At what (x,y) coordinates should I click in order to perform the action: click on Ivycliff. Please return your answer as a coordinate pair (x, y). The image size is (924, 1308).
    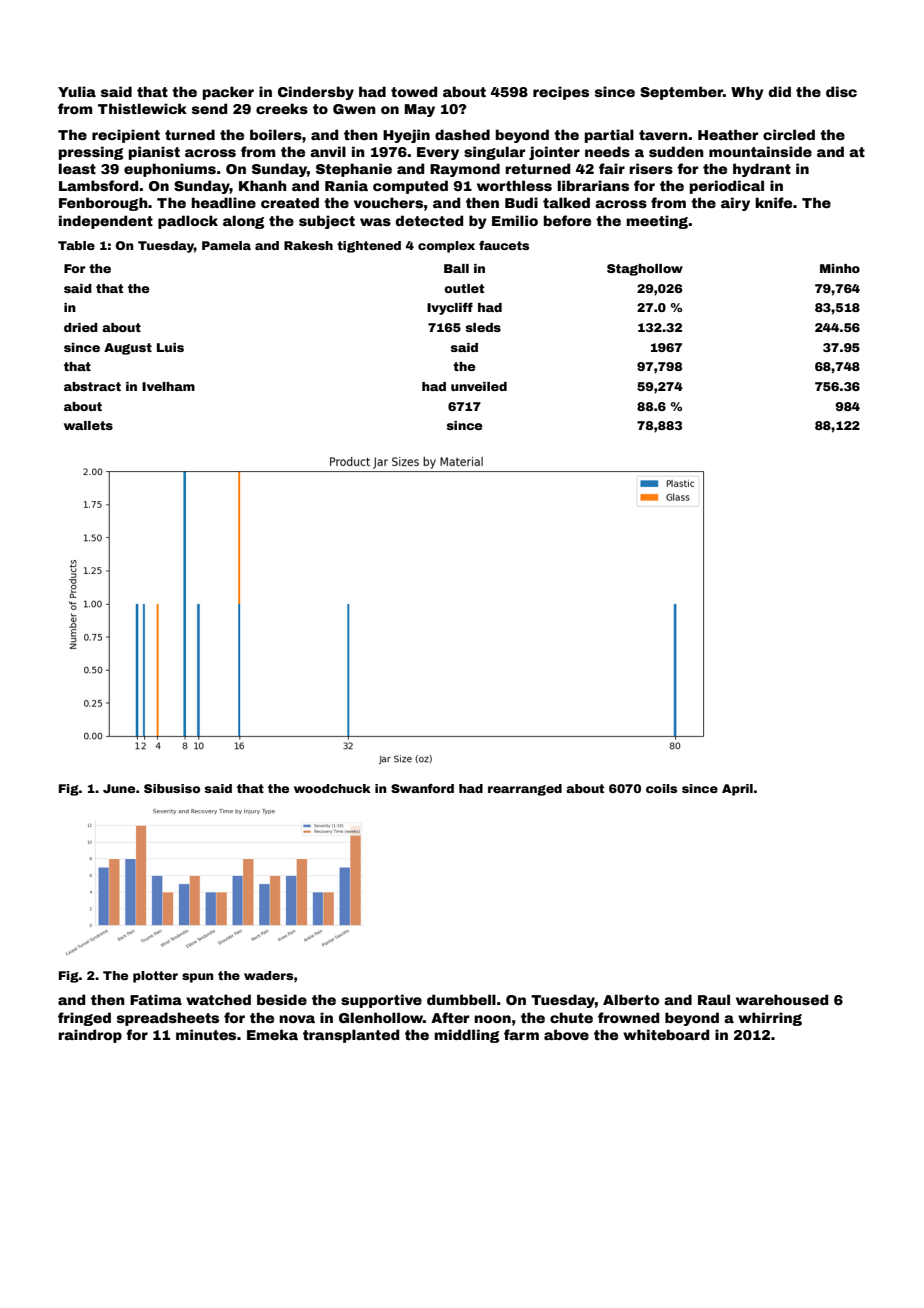
    Looking at the image, I should click on (450, 308).
